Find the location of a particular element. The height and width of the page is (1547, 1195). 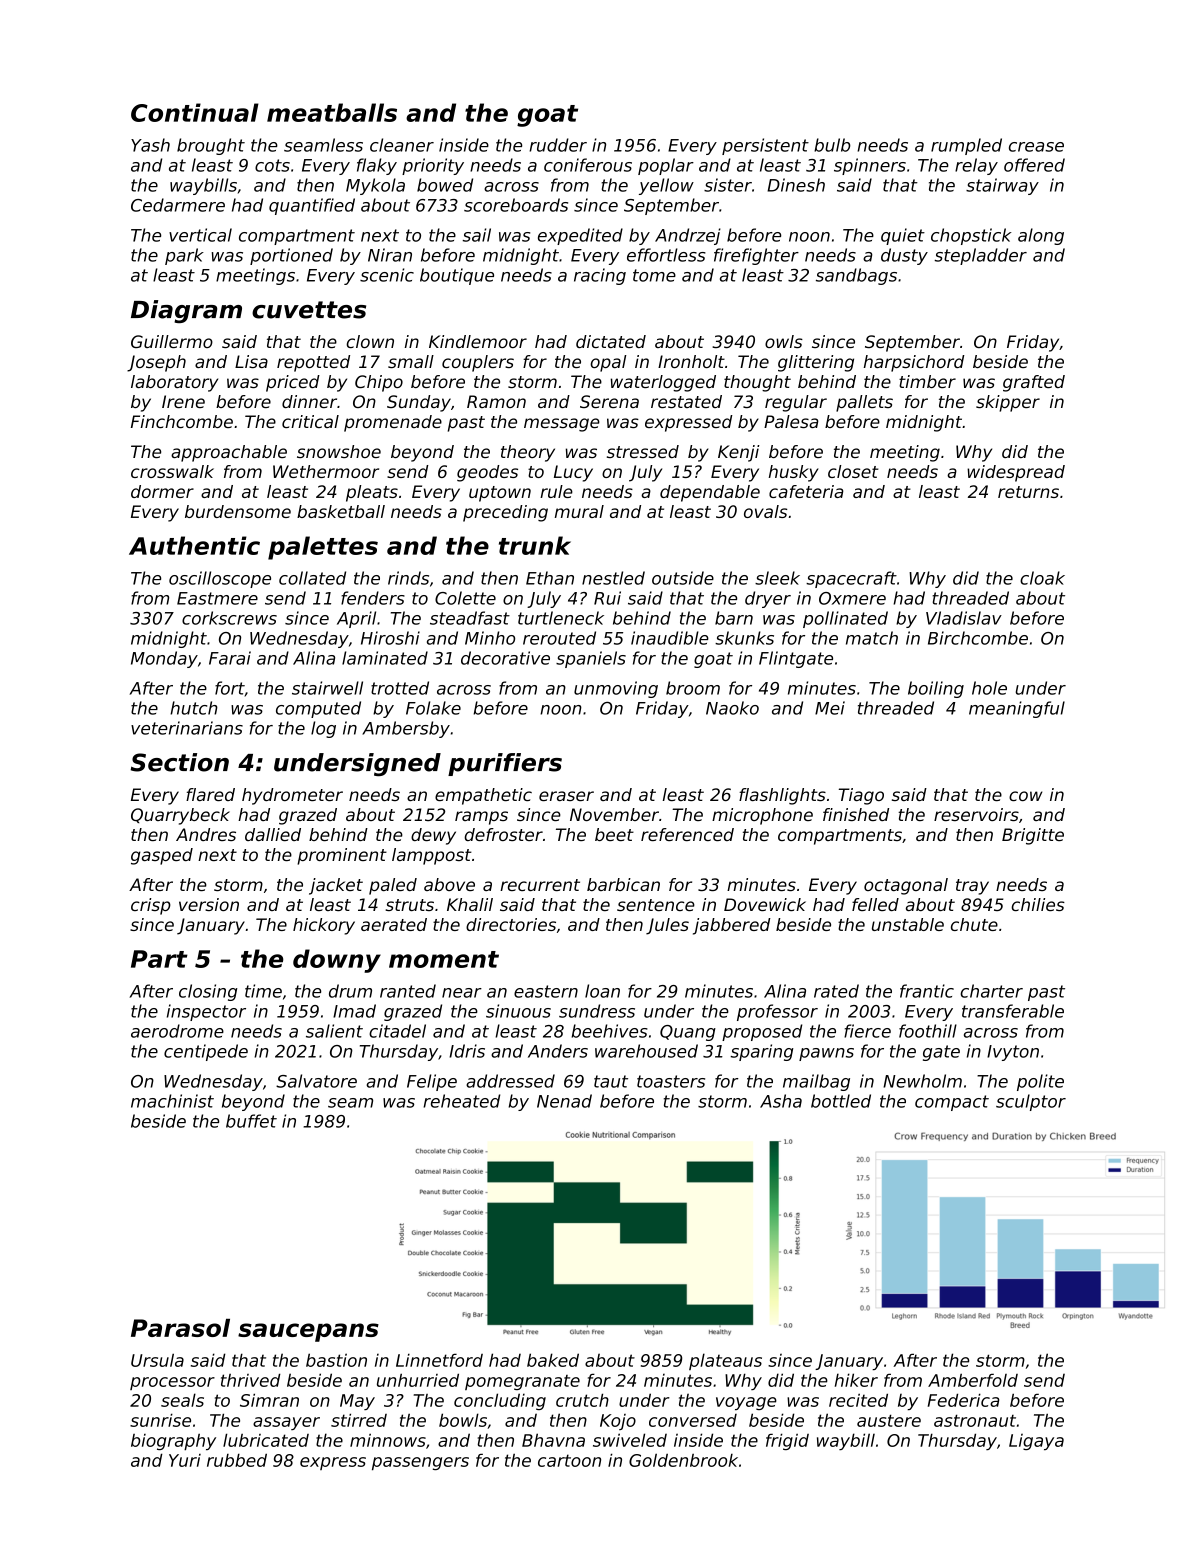

Mei is located at coordinates (830, 708).
